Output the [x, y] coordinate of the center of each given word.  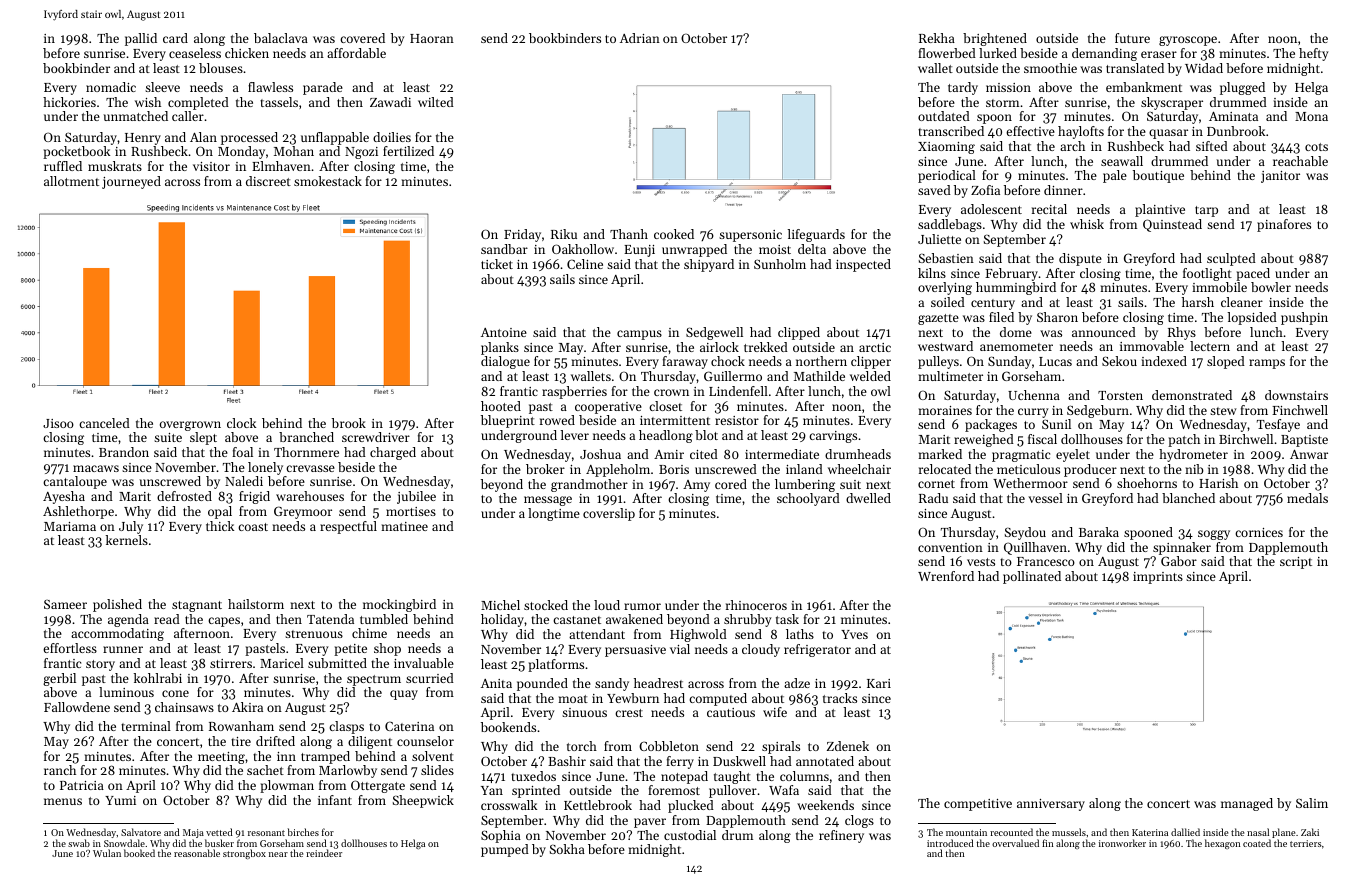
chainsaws [184, 707]
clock [241, 423]
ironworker [1122, 843]
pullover [733, 791]
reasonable [197, 853]
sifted [1212, 146]
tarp [1206, 211]
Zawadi [390, 102]
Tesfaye [1278, 425]
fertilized [408, 151]
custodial [690, 835]
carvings [833, 437]
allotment [71, 181]
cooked [674, 234]
